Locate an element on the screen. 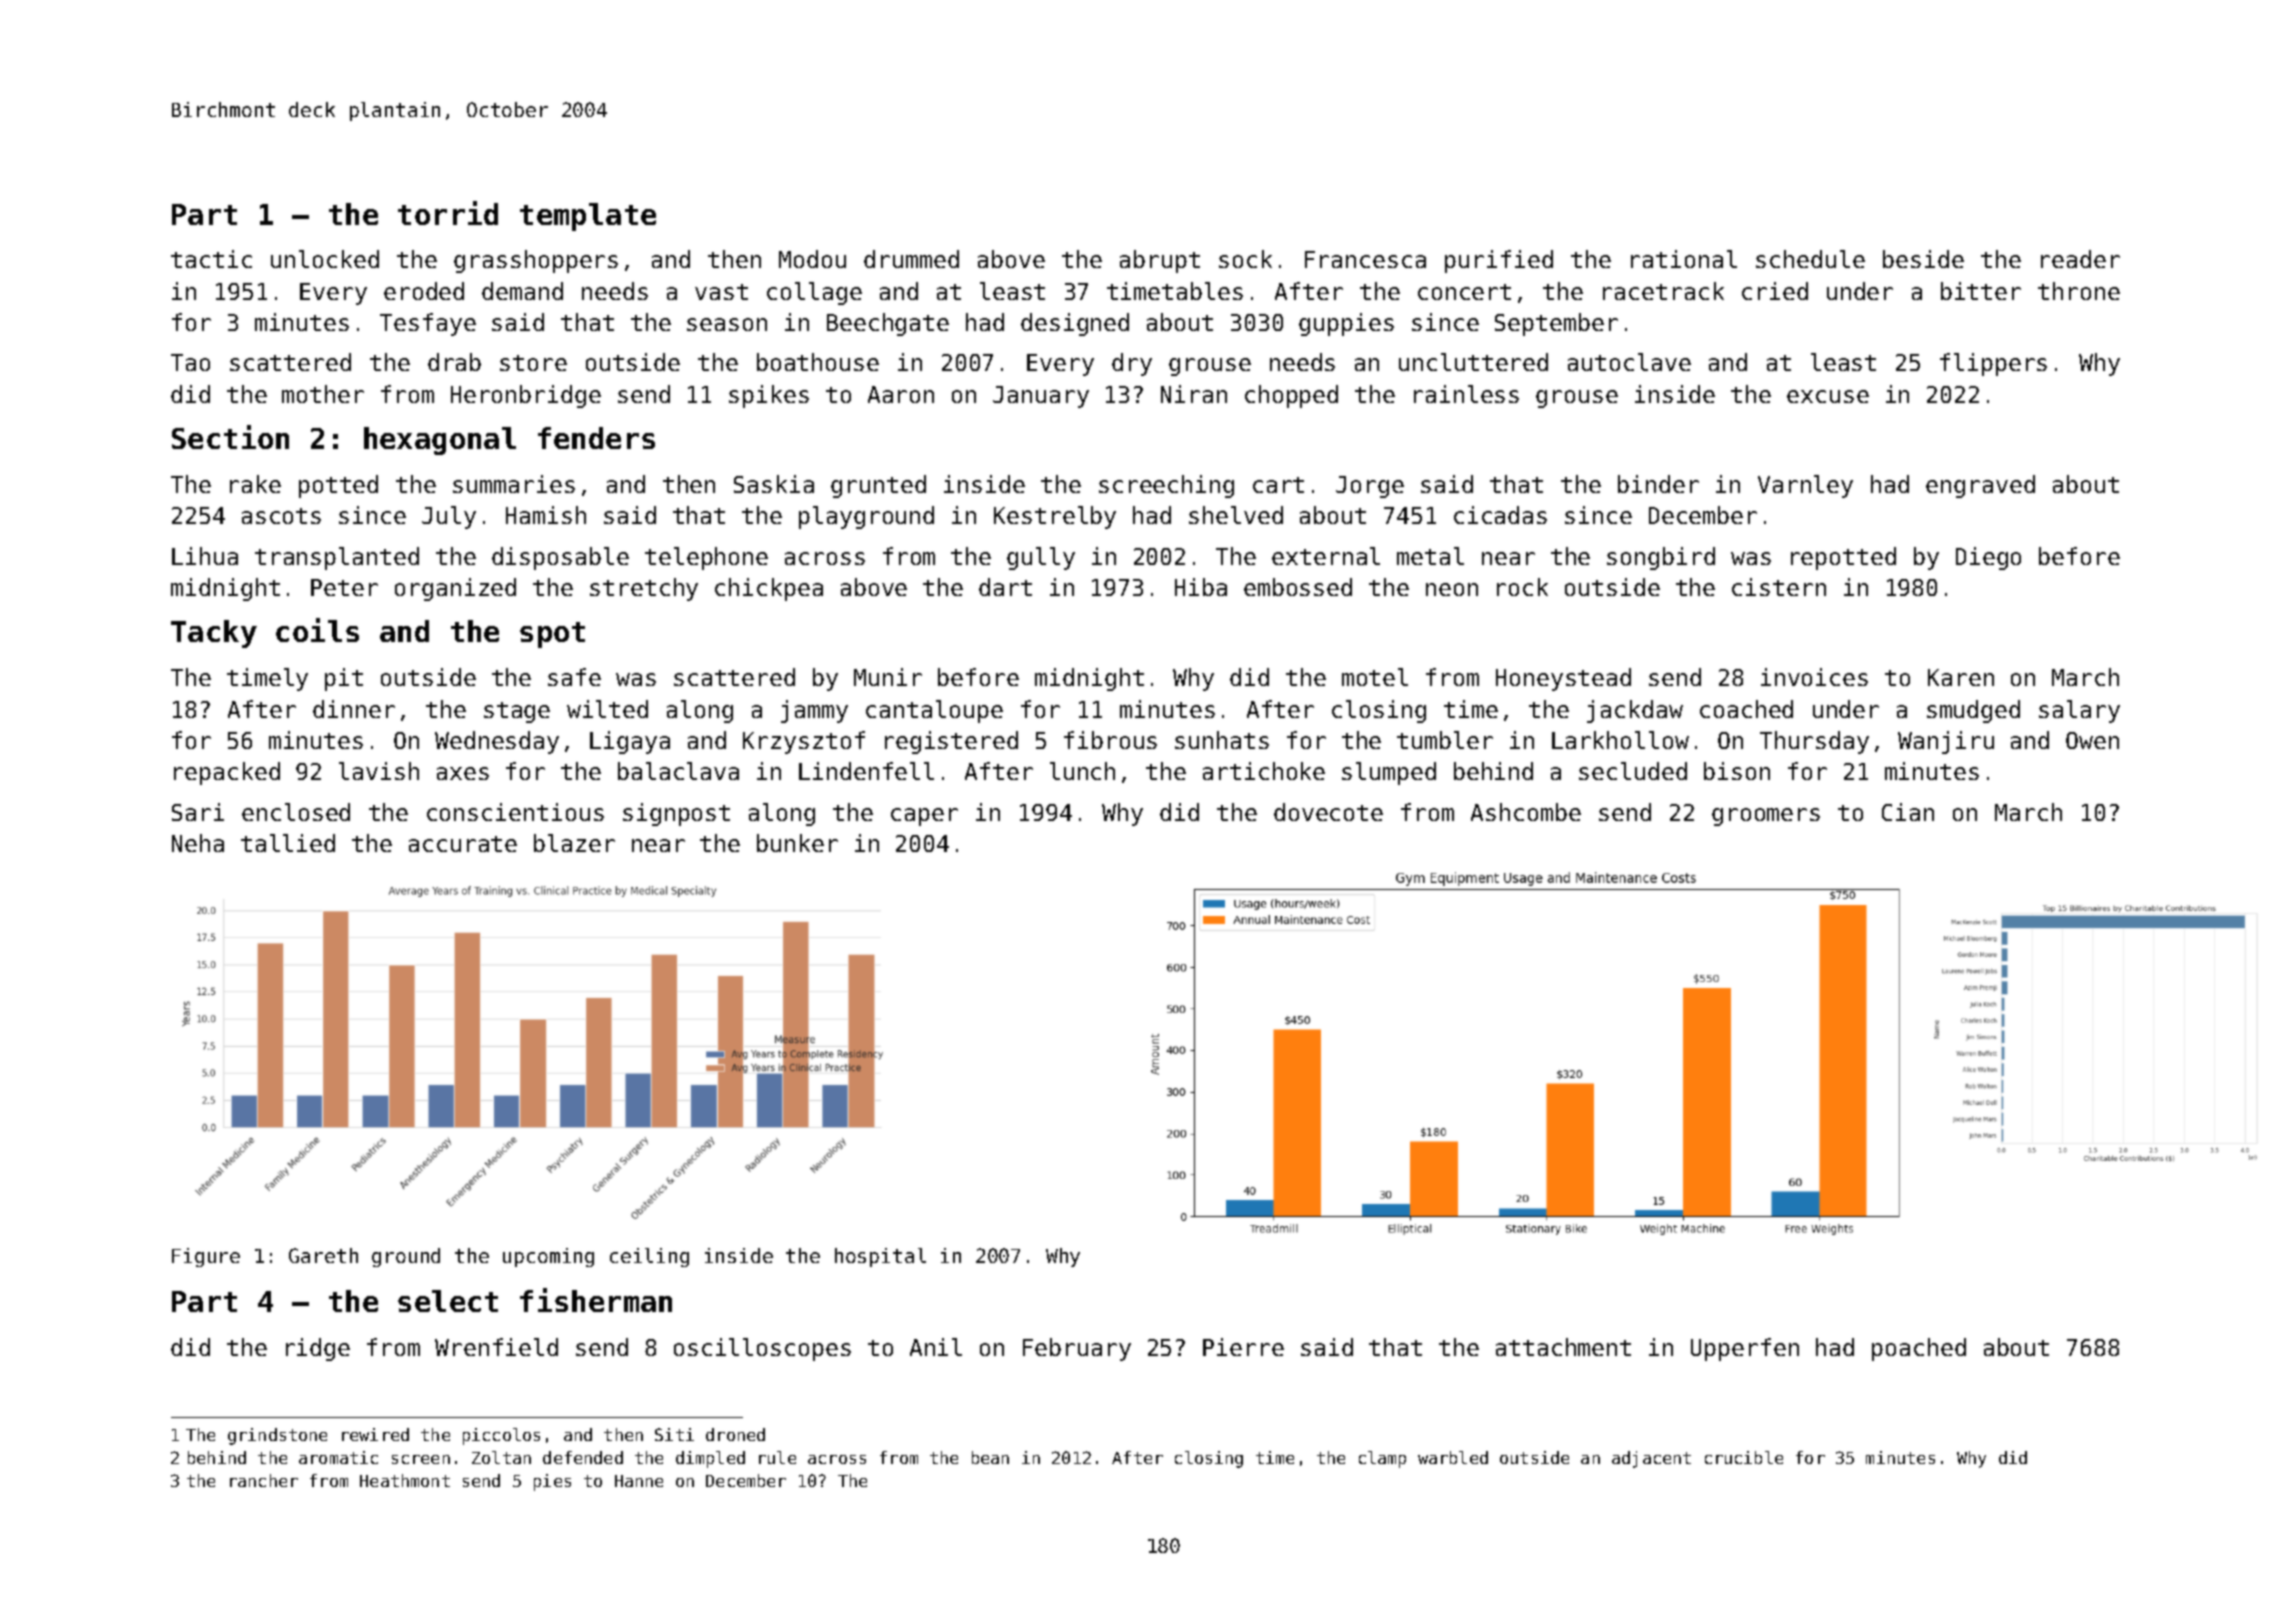 The image size is (2292, 1620). hospital is located at coordinates (880, 1257).
